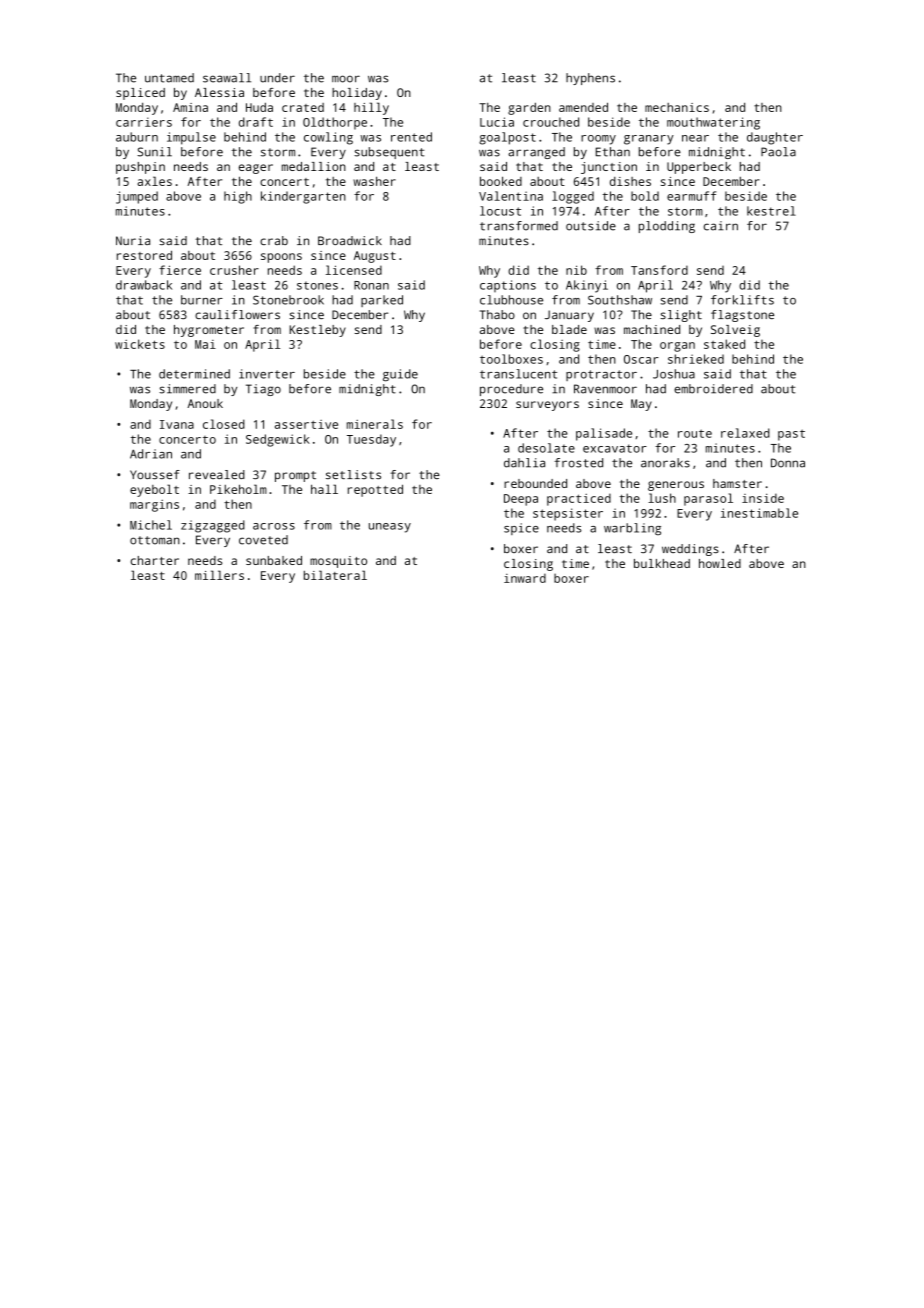 This screenshot has width=924, height=1308. Describe the element at coordinates (281, 258) in the screenshot. I see `spoons` at that location.
